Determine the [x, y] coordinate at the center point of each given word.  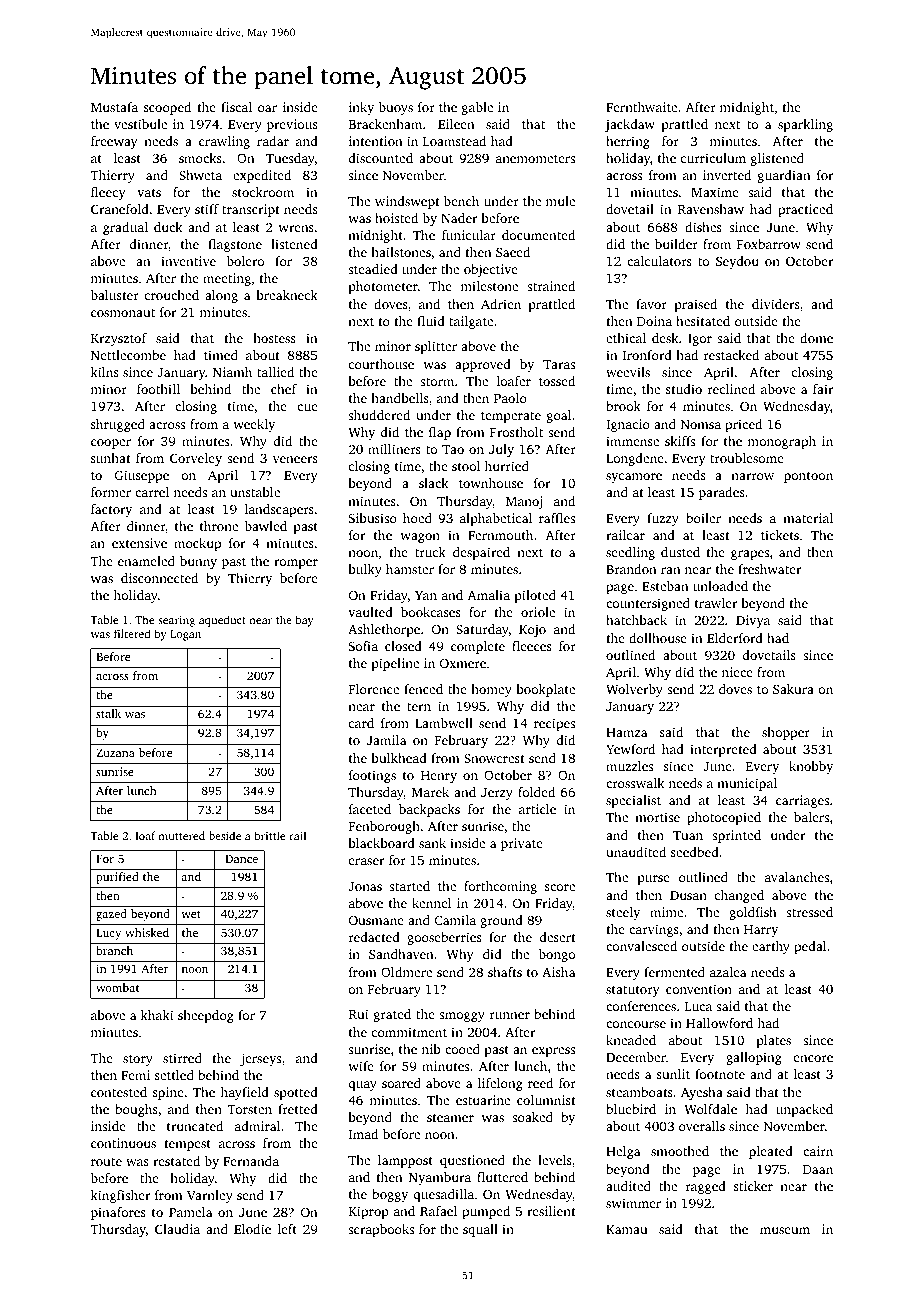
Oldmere [406, 972]
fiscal [236, 107]
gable [477, 108]
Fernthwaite [641, 107]
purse [653, 880]
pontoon [808, 477]
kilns [105, 372]
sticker [753, 1186]
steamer [450, 1118]
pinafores [118, 1213]
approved [483, 365]
